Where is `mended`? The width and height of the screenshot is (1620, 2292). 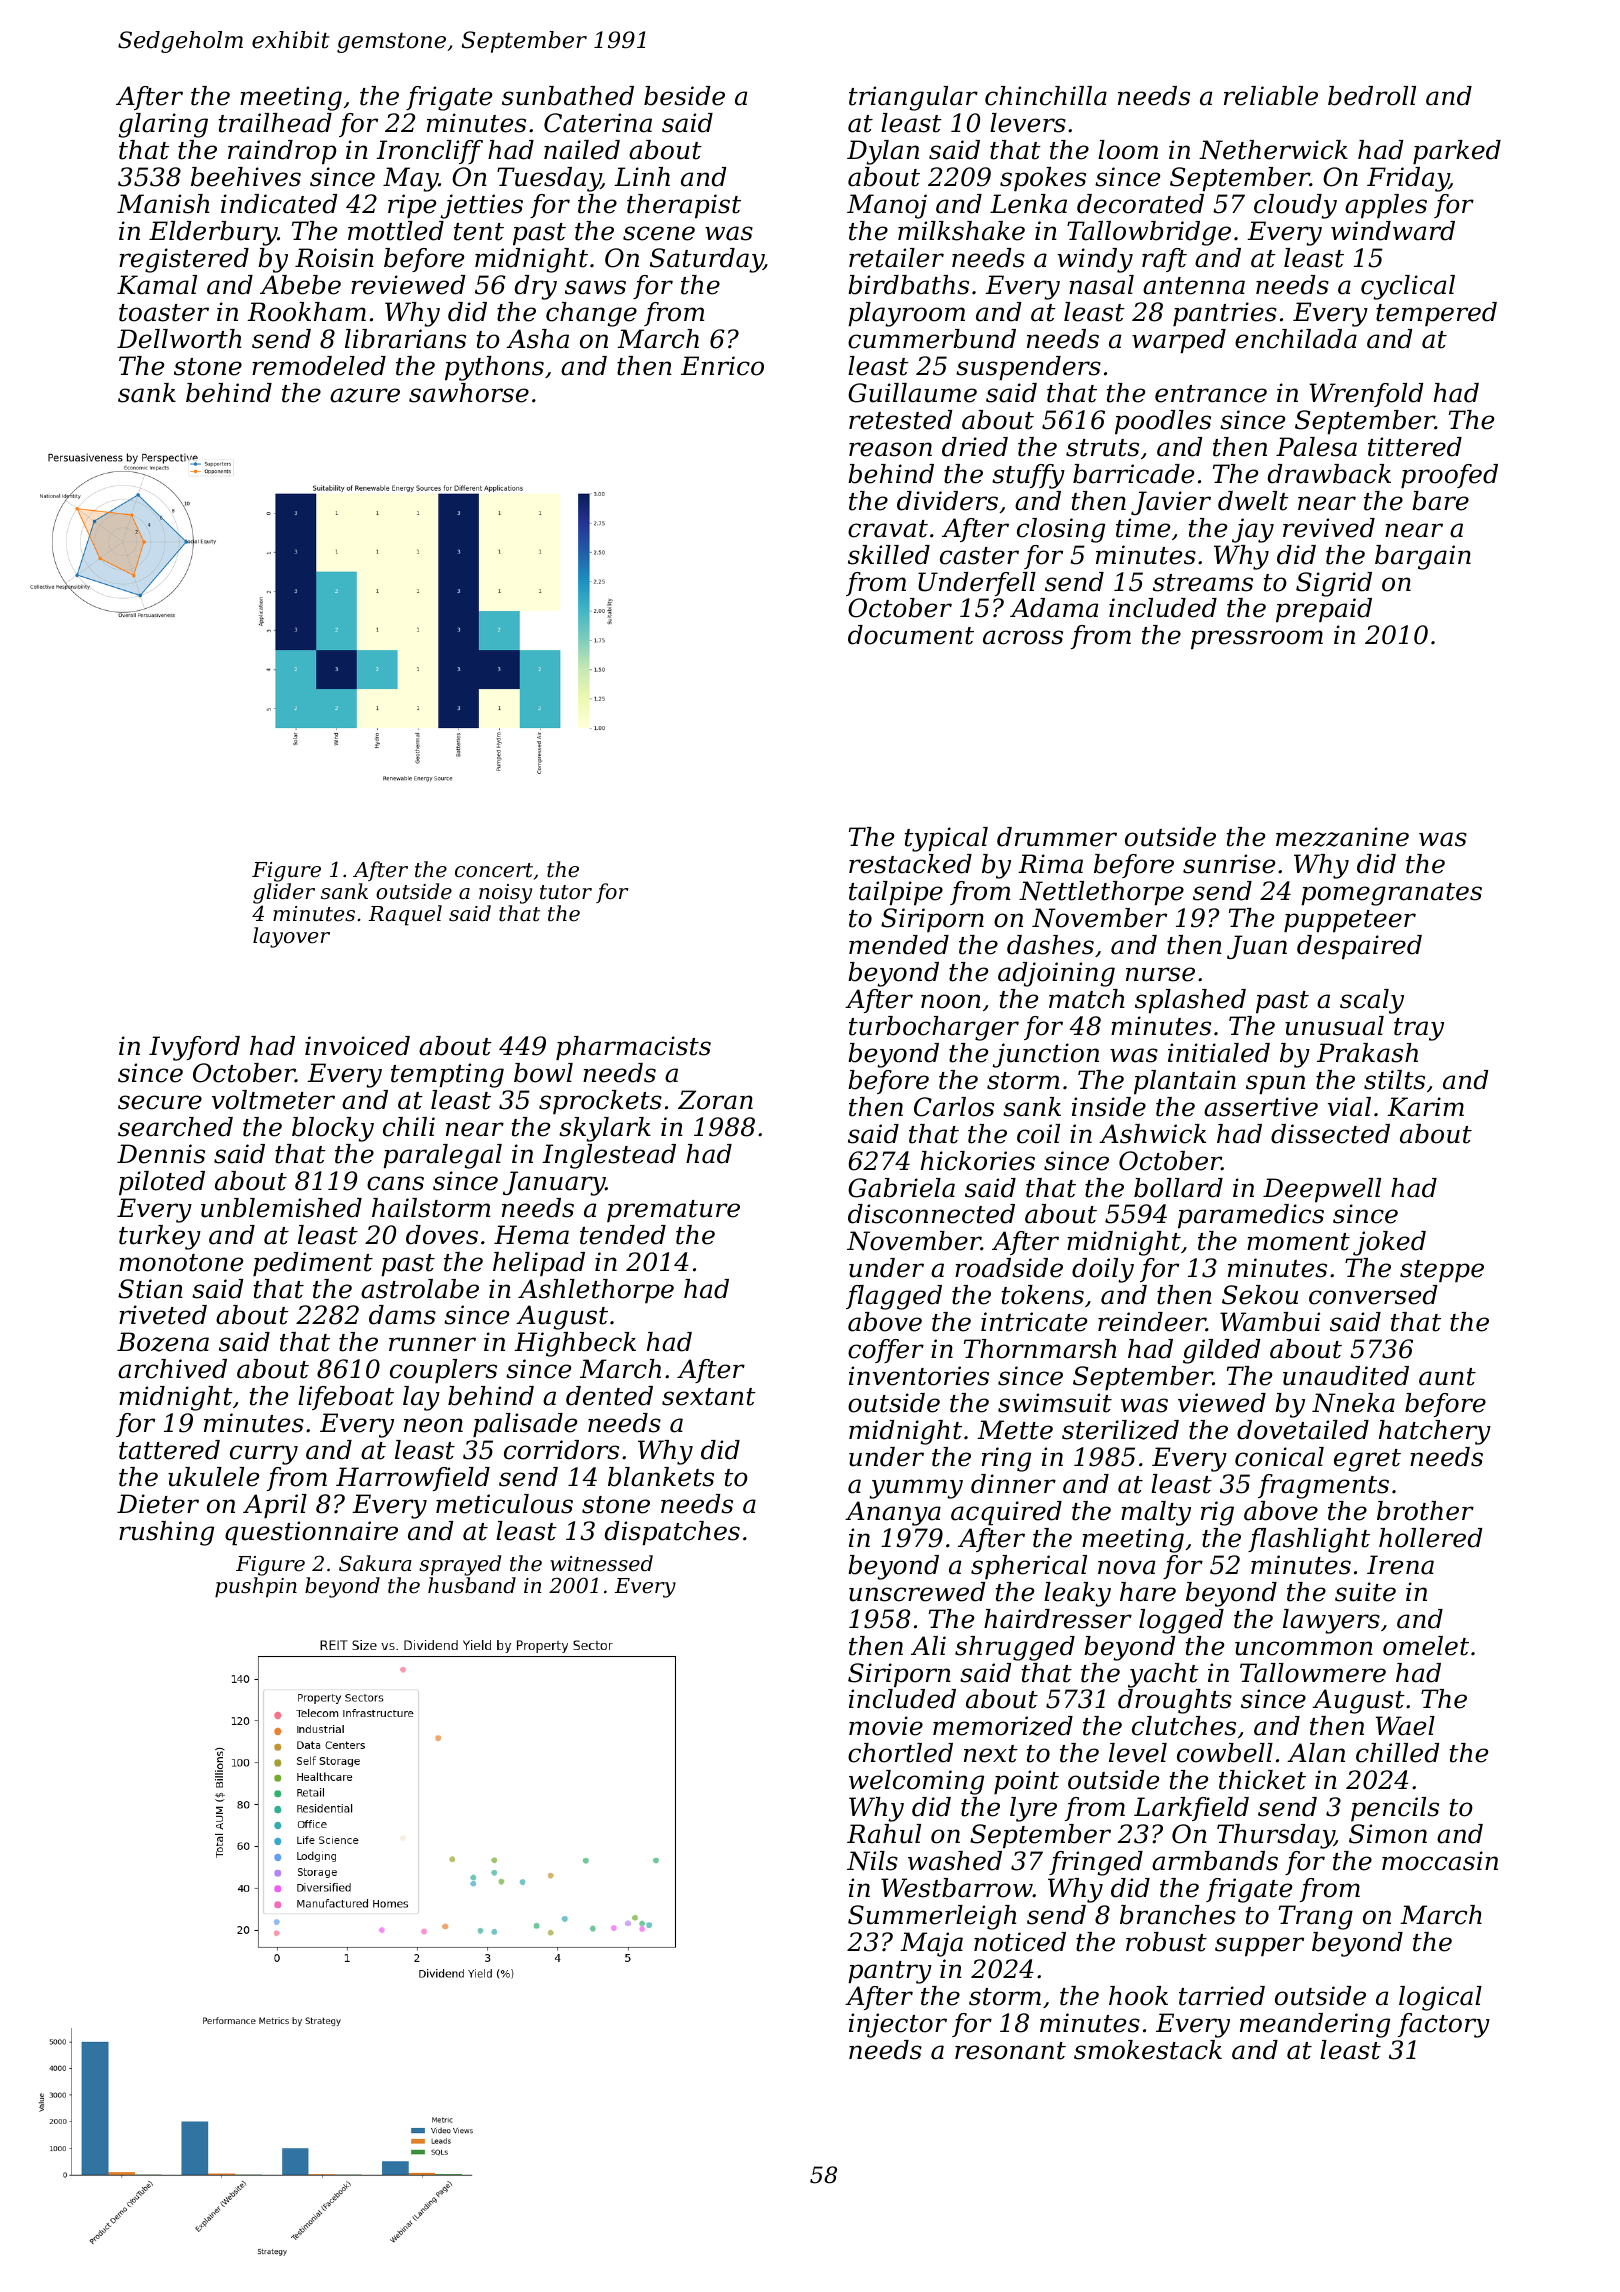 mended is located at coordinates (899, 945).
